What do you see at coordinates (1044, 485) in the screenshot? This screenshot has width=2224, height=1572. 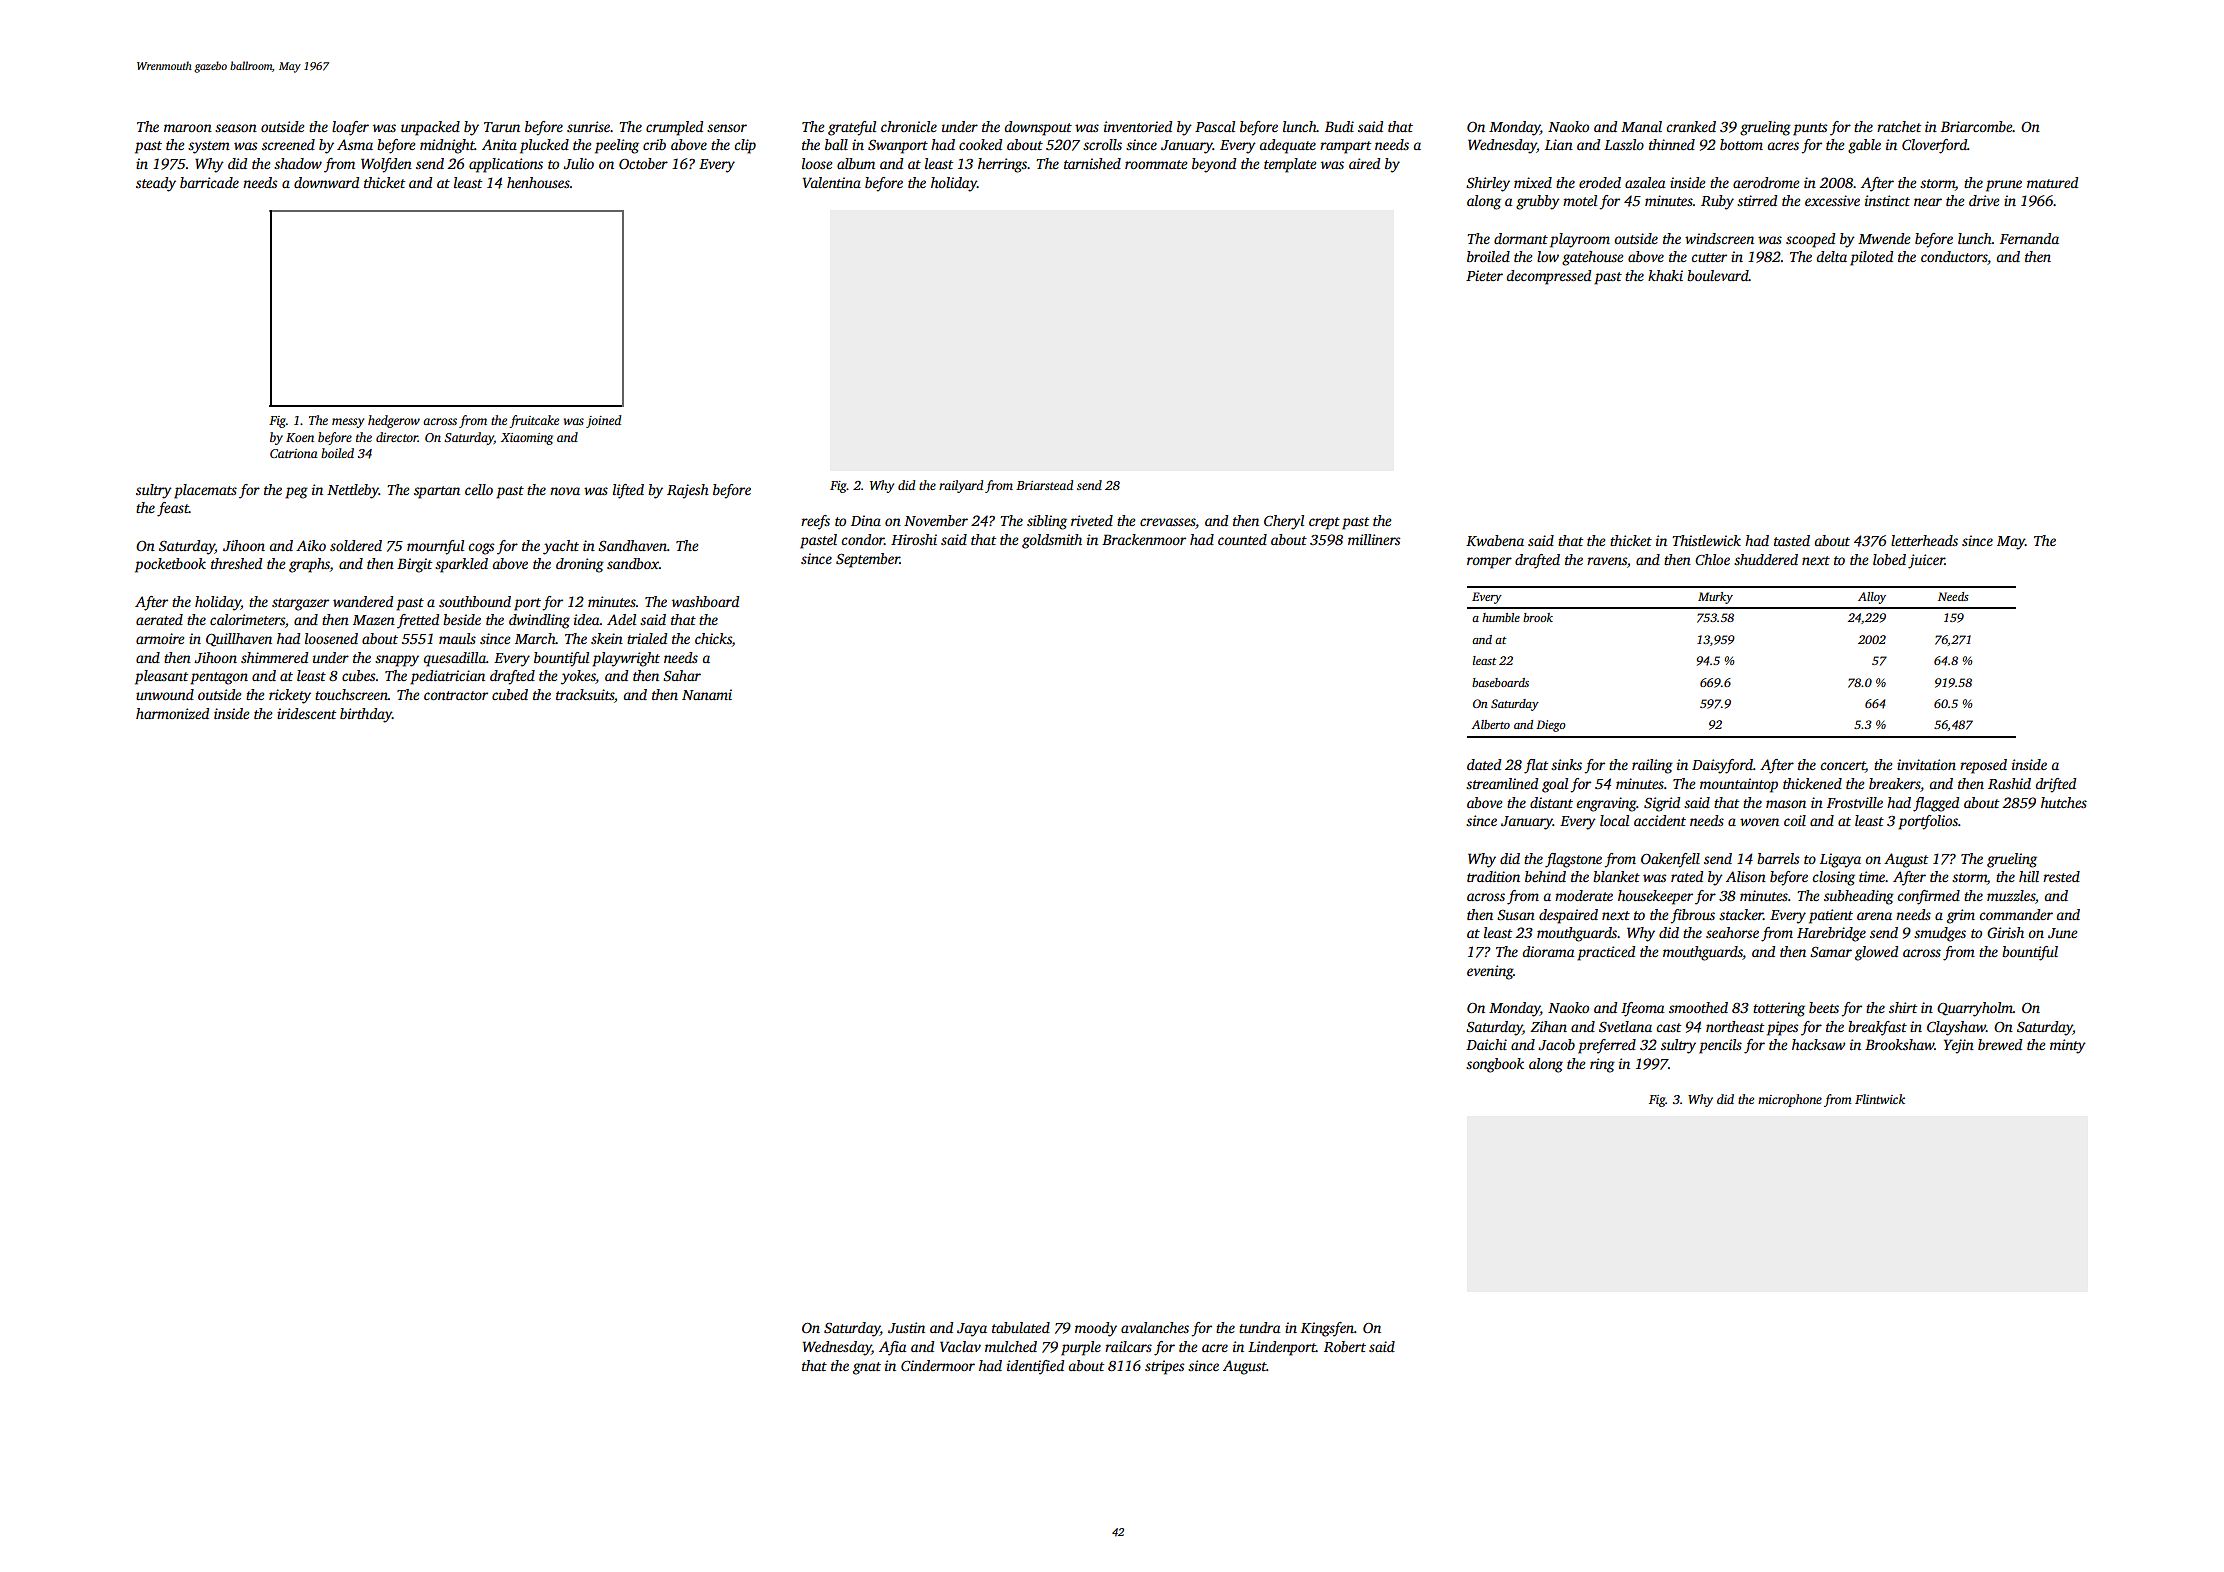 I see `Briarstead` at bounding box center [1044, 485].
